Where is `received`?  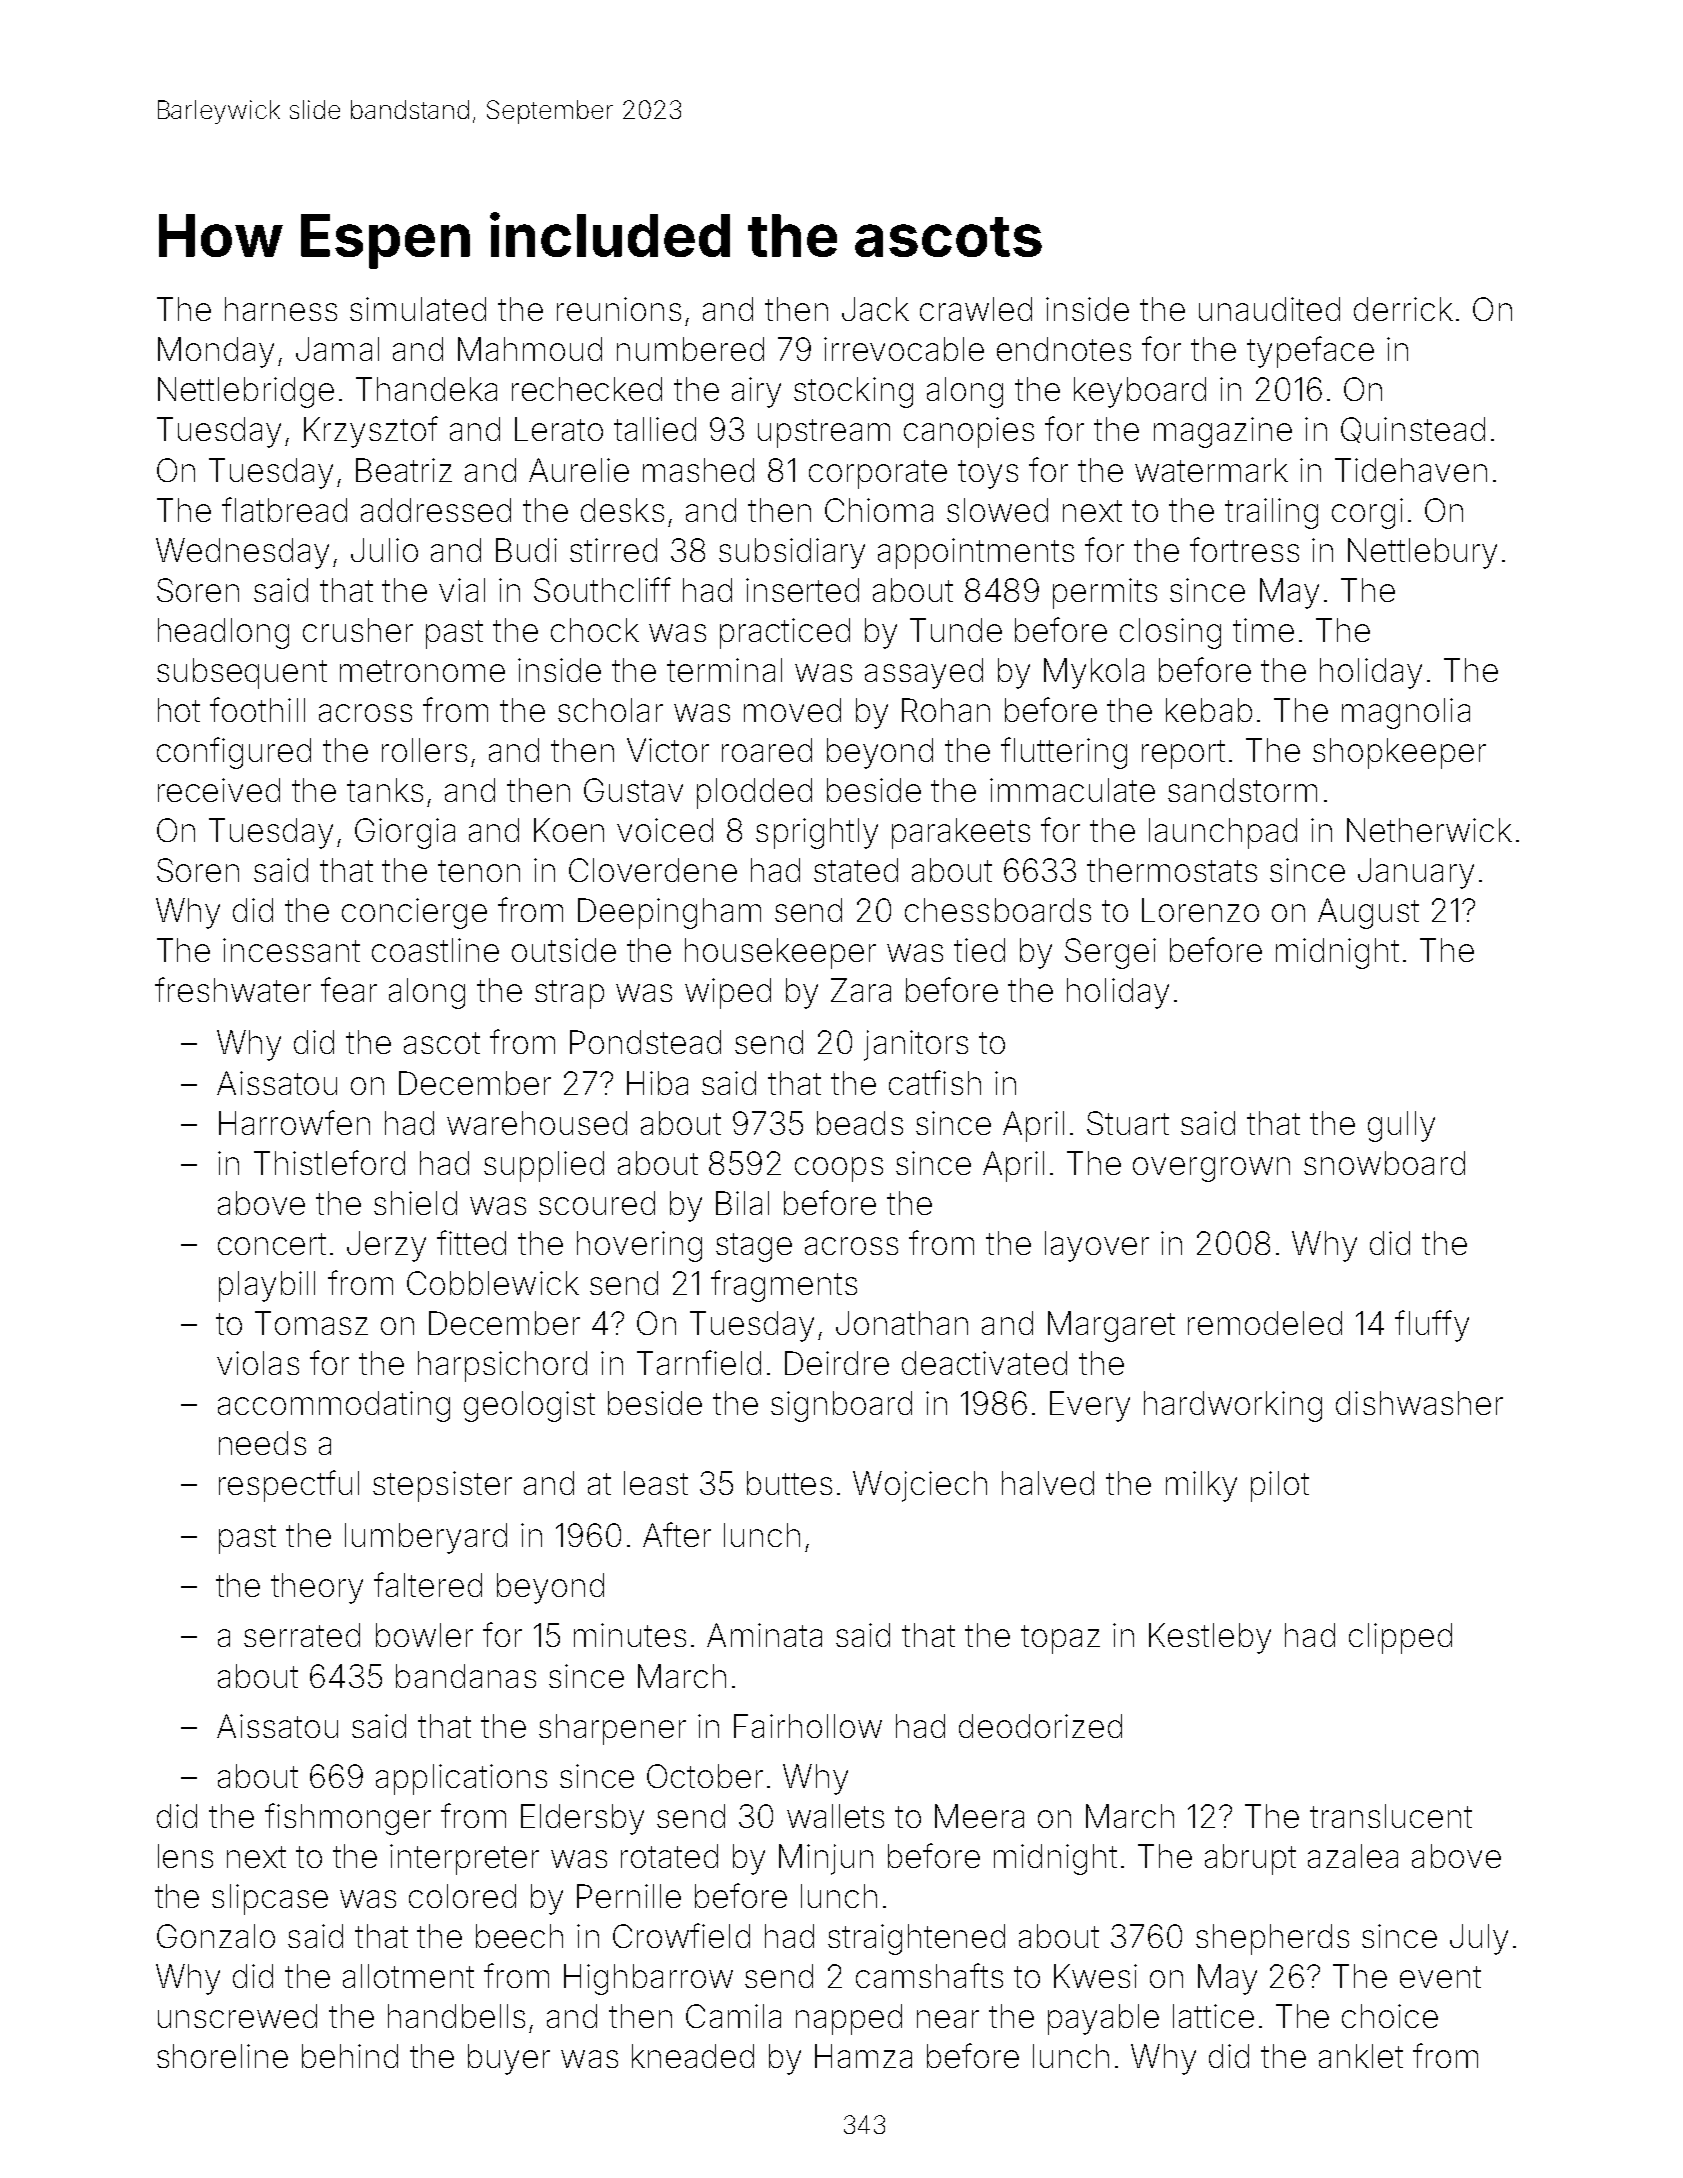
received is located at coordinates (219, 790).
